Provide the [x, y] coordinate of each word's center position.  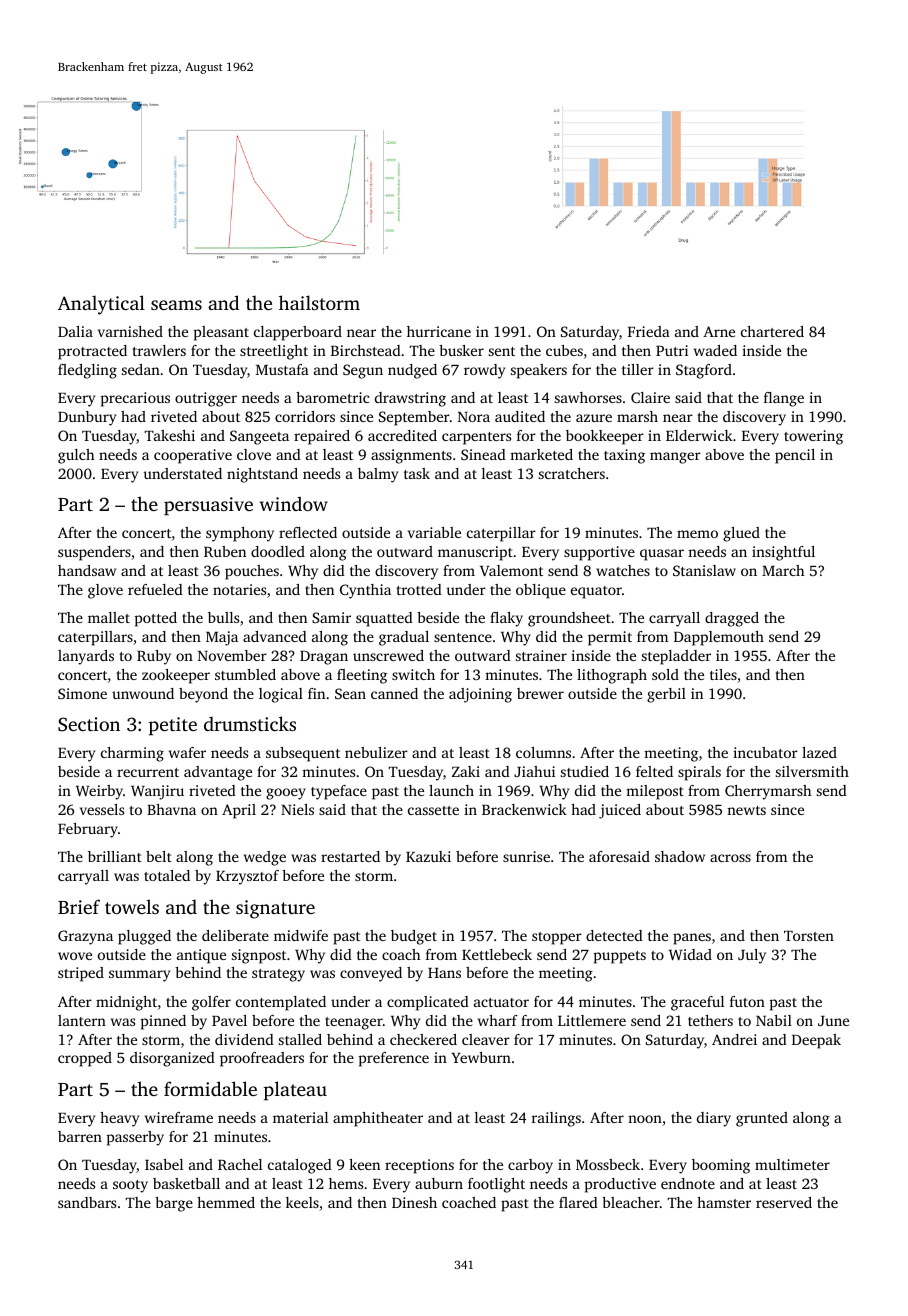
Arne [719, 331]
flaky [506, 619]
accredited [402, 435]
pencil [795, 456]
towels [132, 906]
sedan [141, 369]
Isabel [164, 1164]
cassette [433, 810]
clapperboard [298, 333]
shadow [680, 856]
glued [741, 534]
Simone [82, 693]
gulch [76, 456]
